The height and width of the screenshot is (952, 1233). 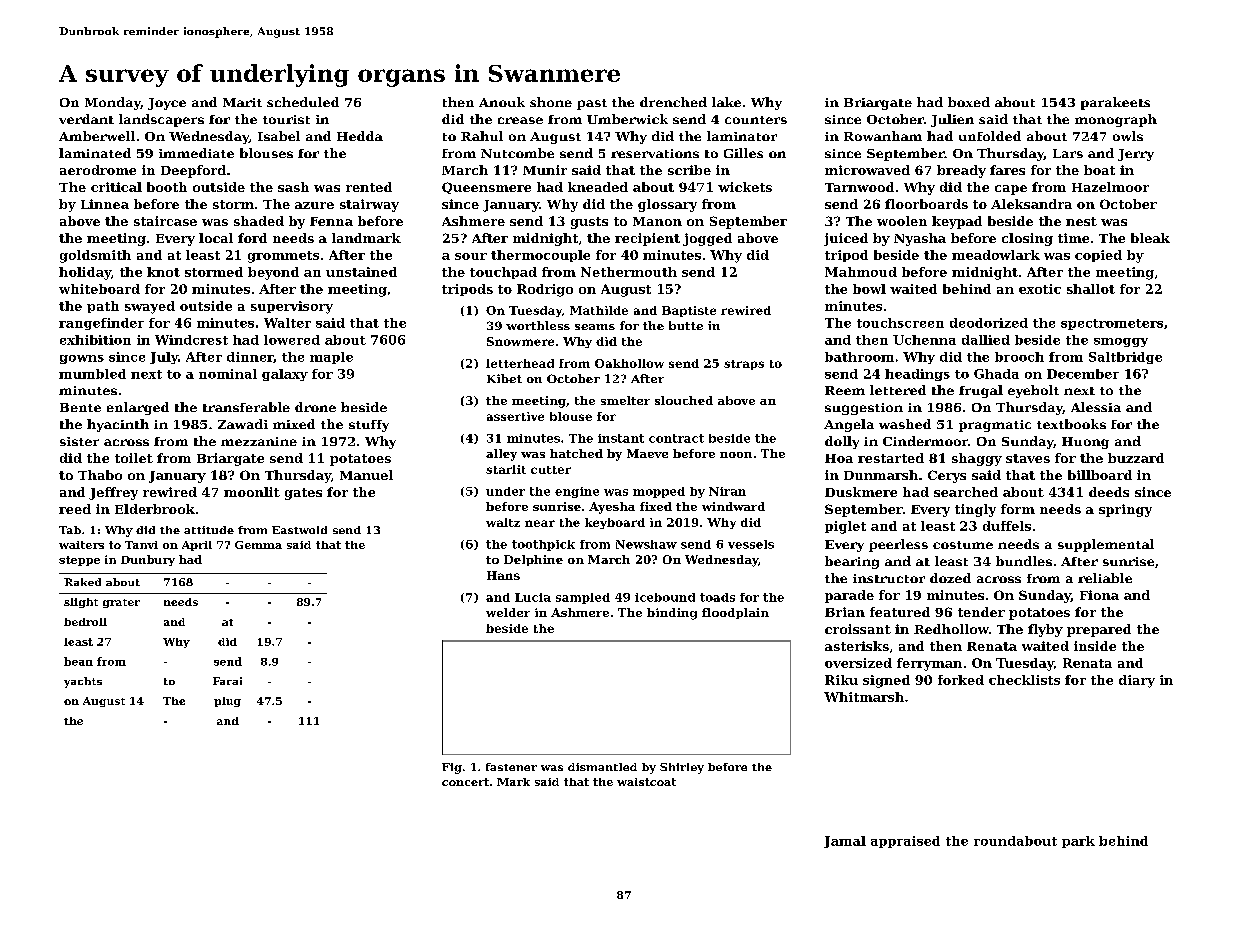 What do you see at coordinates (1033, 391) in the screenshot?
I see `eyebolt` at bounding box center [1033, 391].
